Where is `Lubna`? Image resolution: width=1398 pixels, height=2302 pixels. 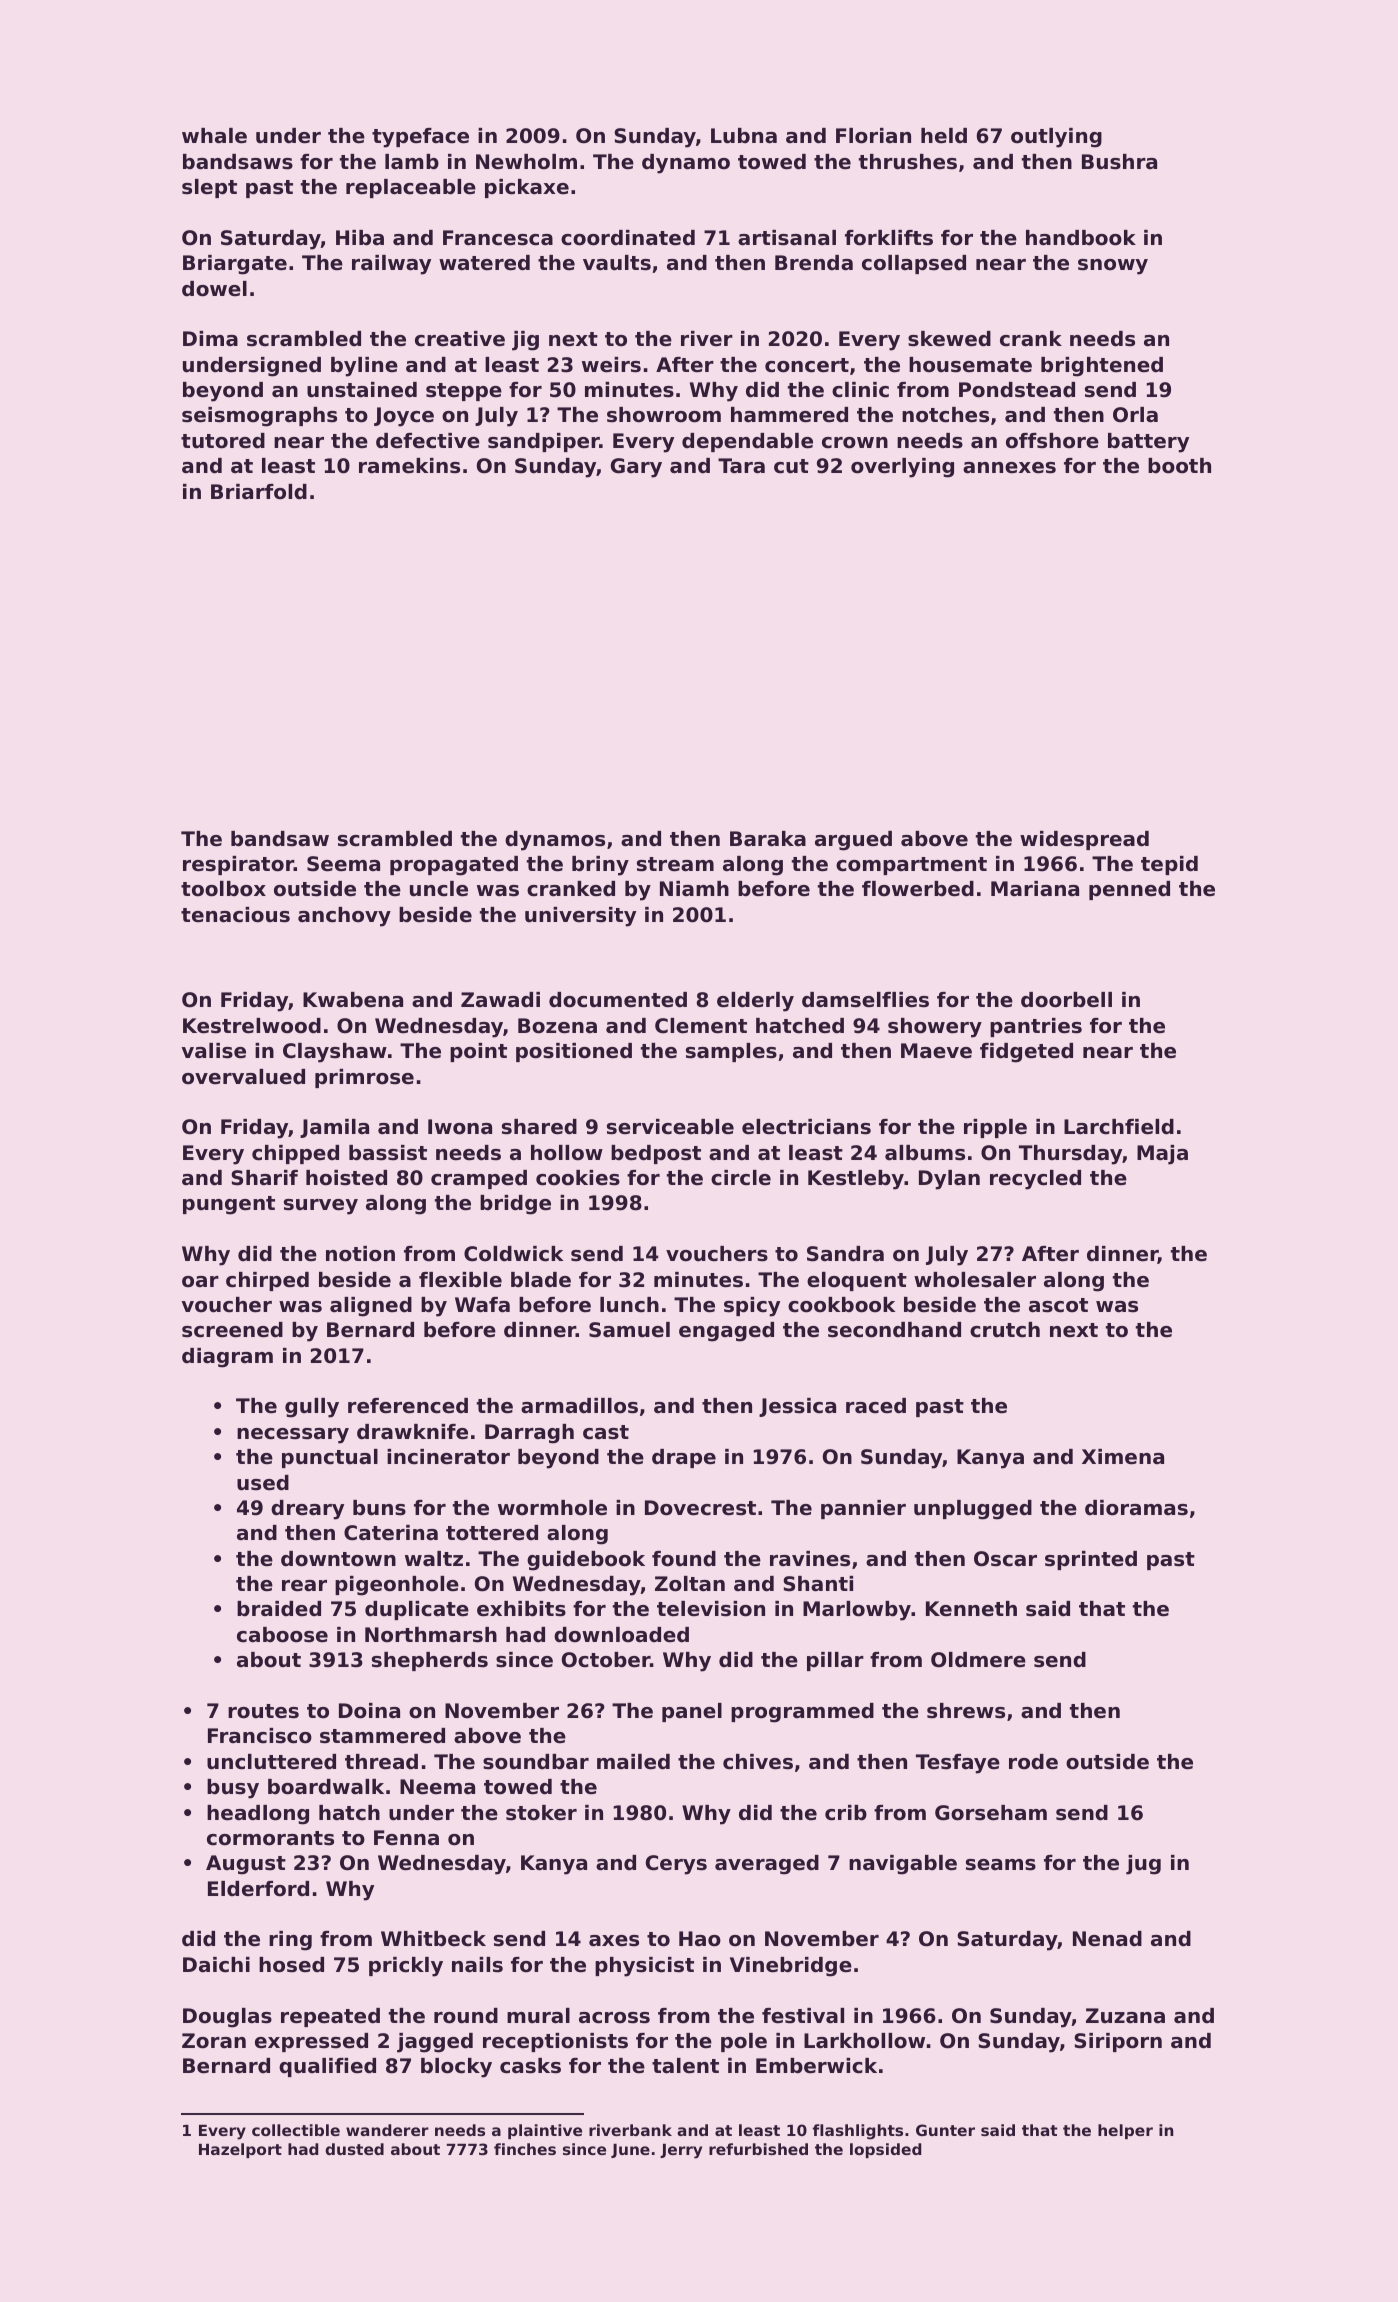
Lubna is located at coordinates (744, 136).
